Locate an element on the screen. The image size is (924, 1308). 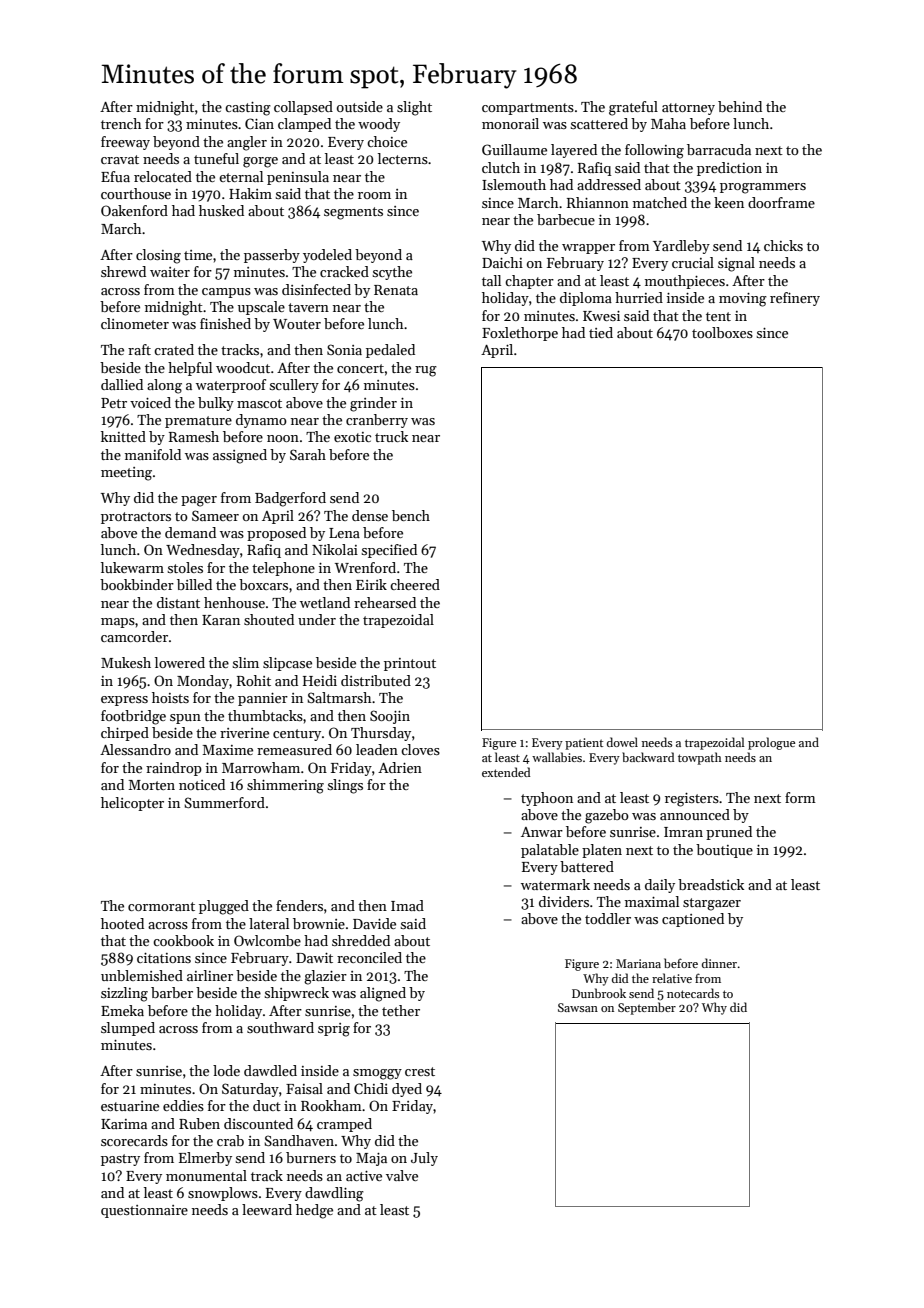
tether is located at coordinates (401, 1010).
